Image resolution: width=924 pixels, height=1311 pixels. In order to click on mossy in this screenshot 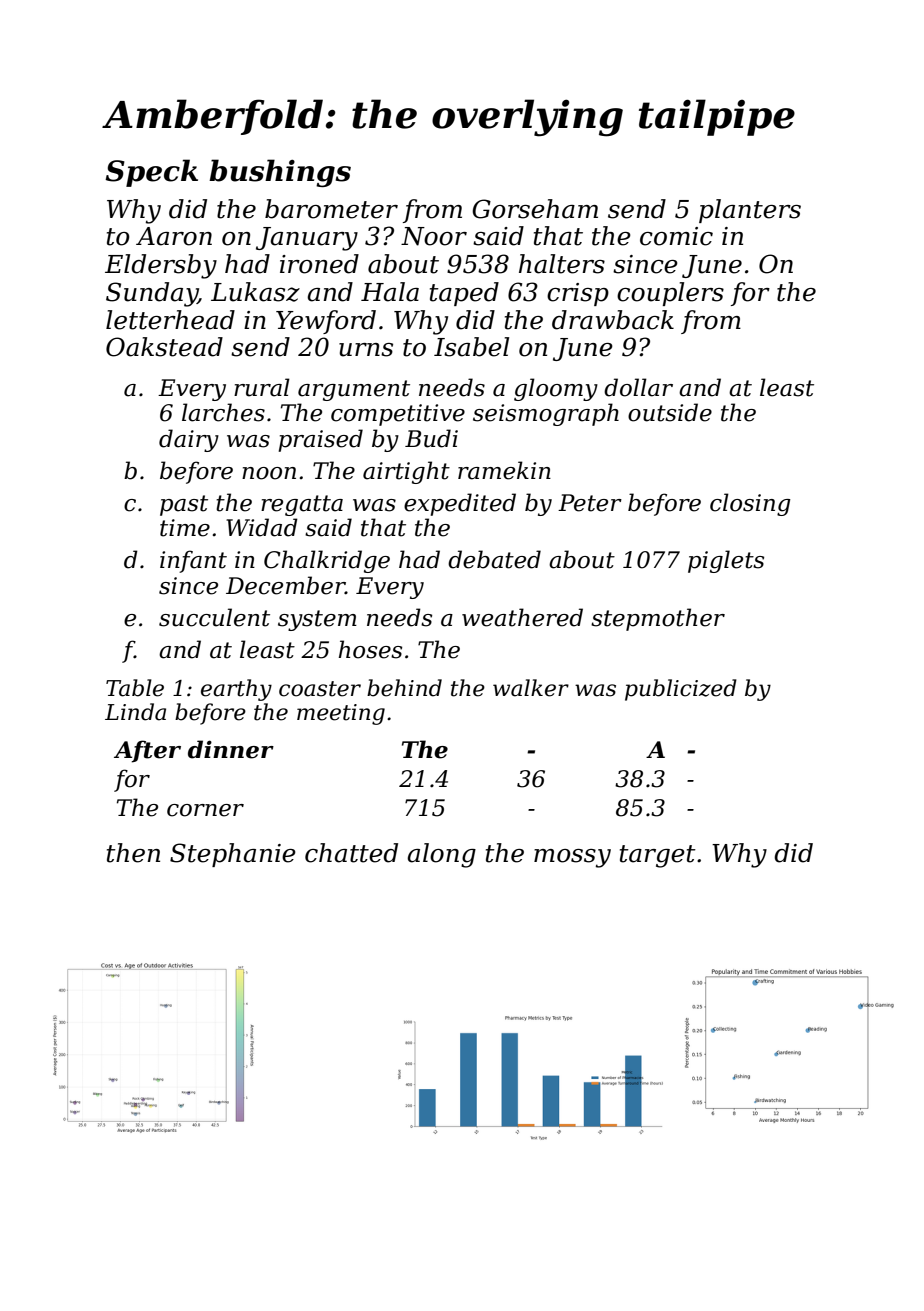, I will do `click(572, 858)`.
